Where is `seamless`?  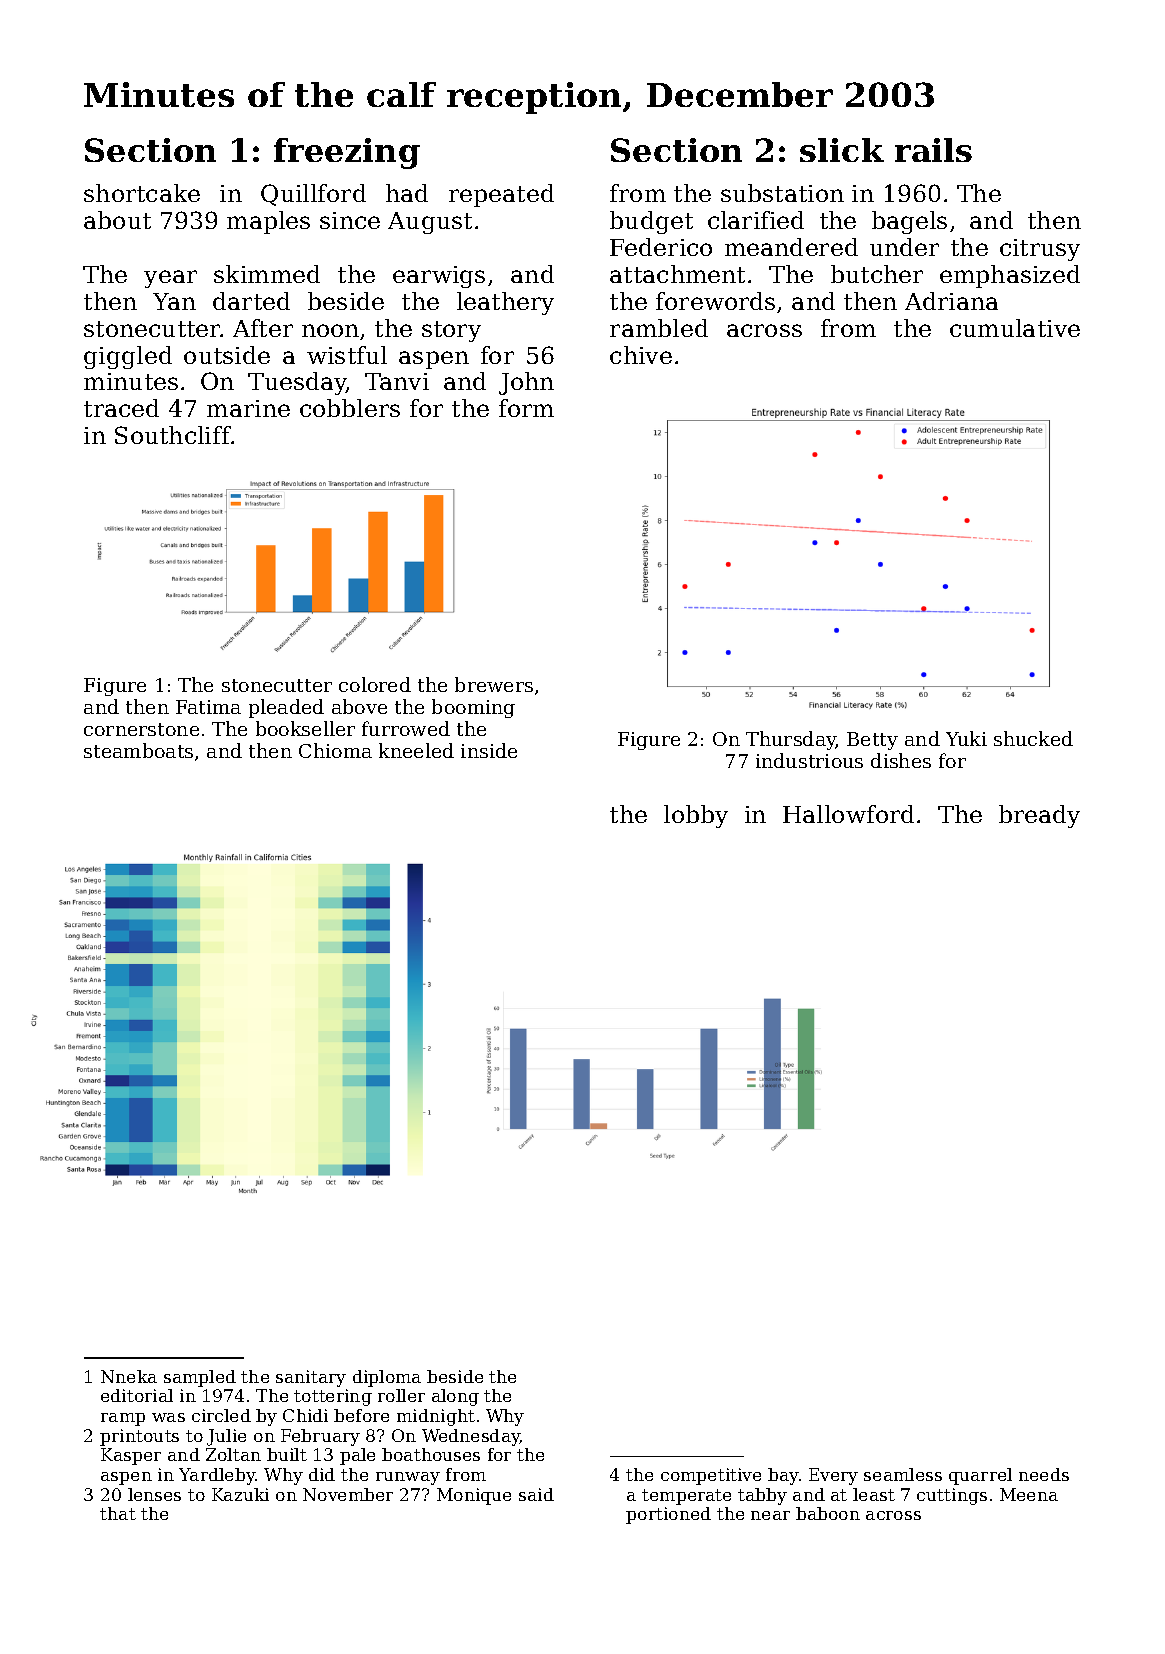
seamless is located at coordinates (903, 1474).
